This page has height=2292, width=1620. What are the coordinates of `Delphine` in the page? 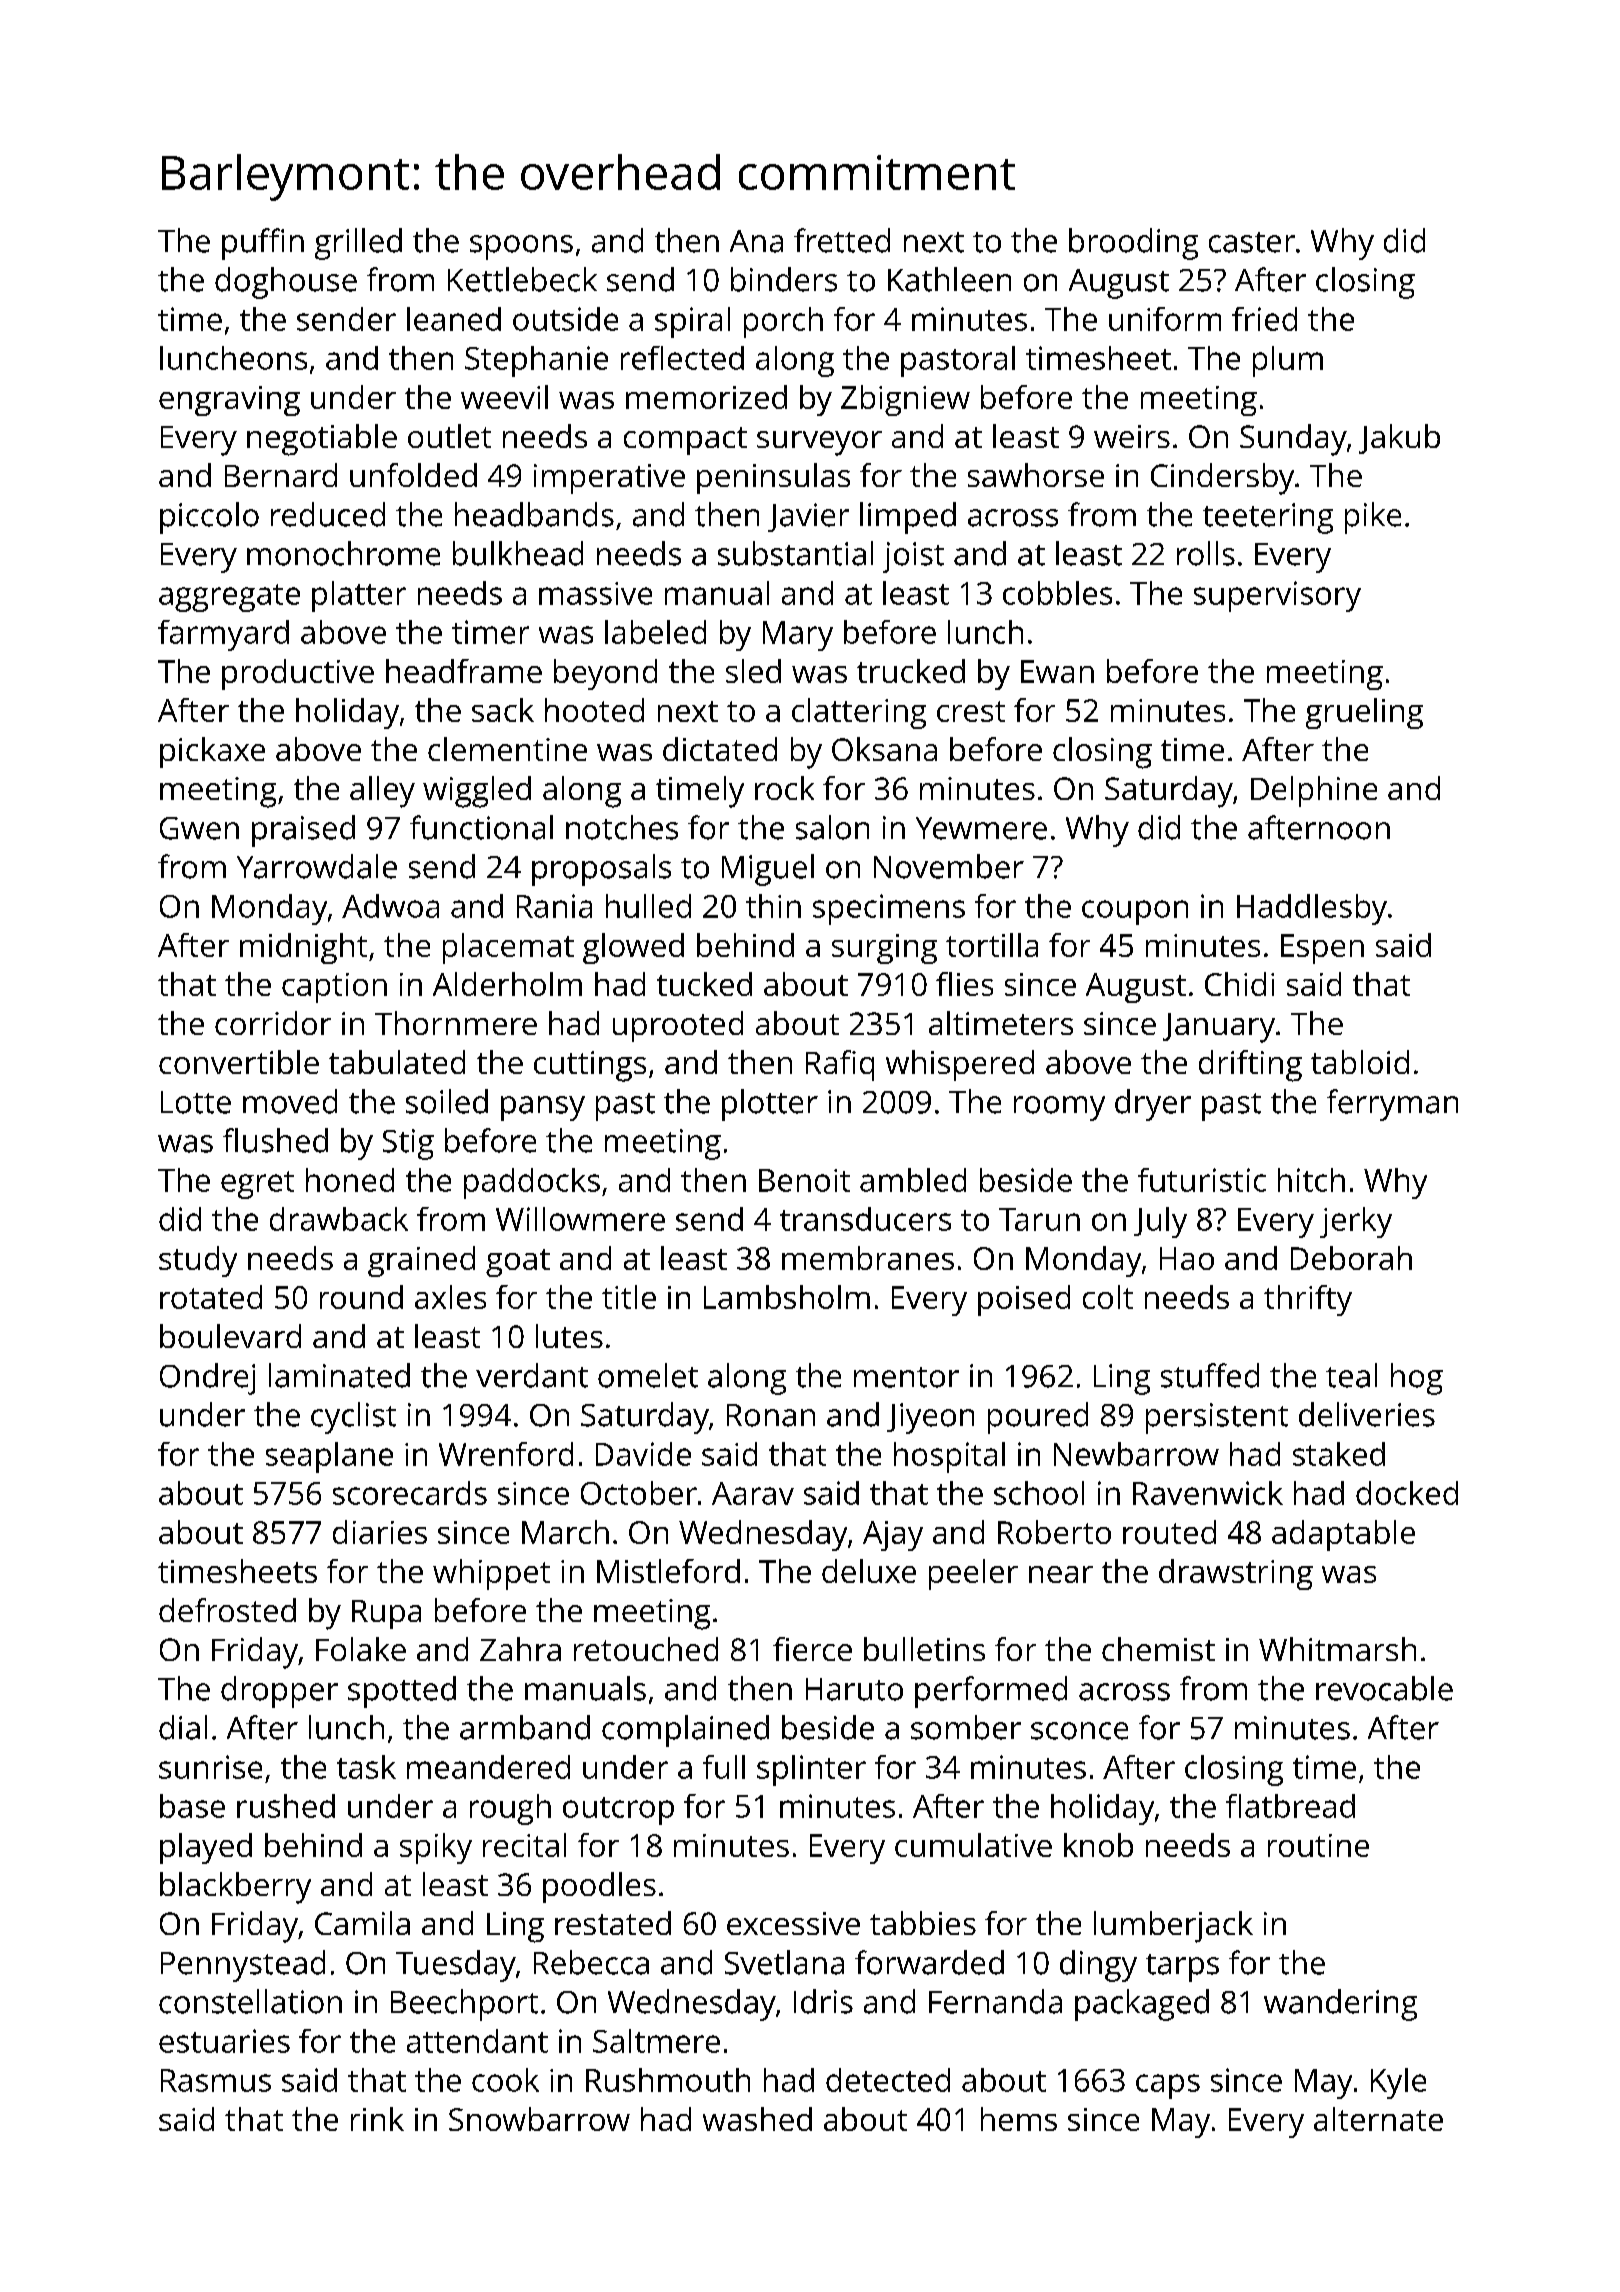 It's located at (1314, 791).
